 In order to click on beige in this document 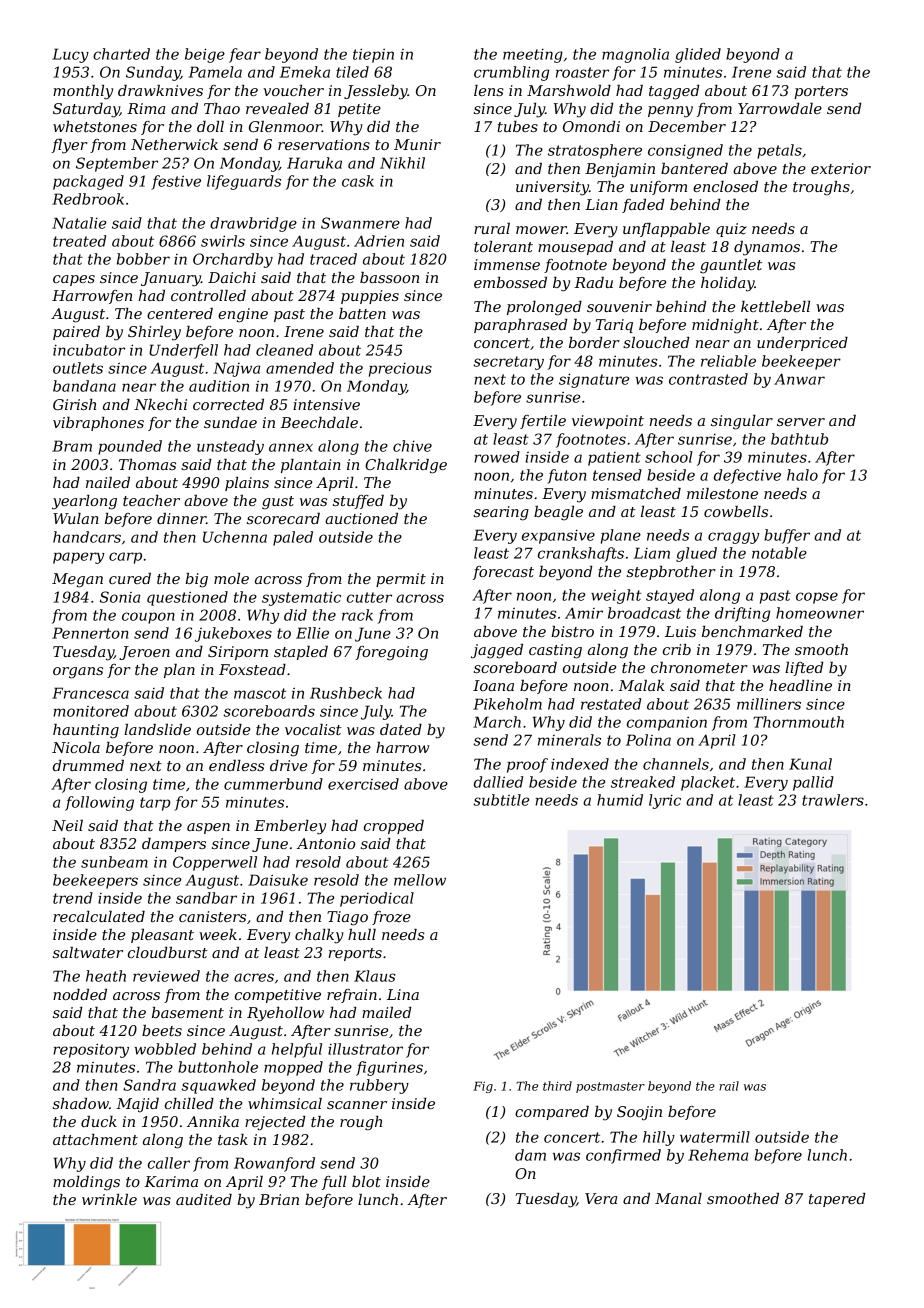, I will do `click(205, 55)`.
